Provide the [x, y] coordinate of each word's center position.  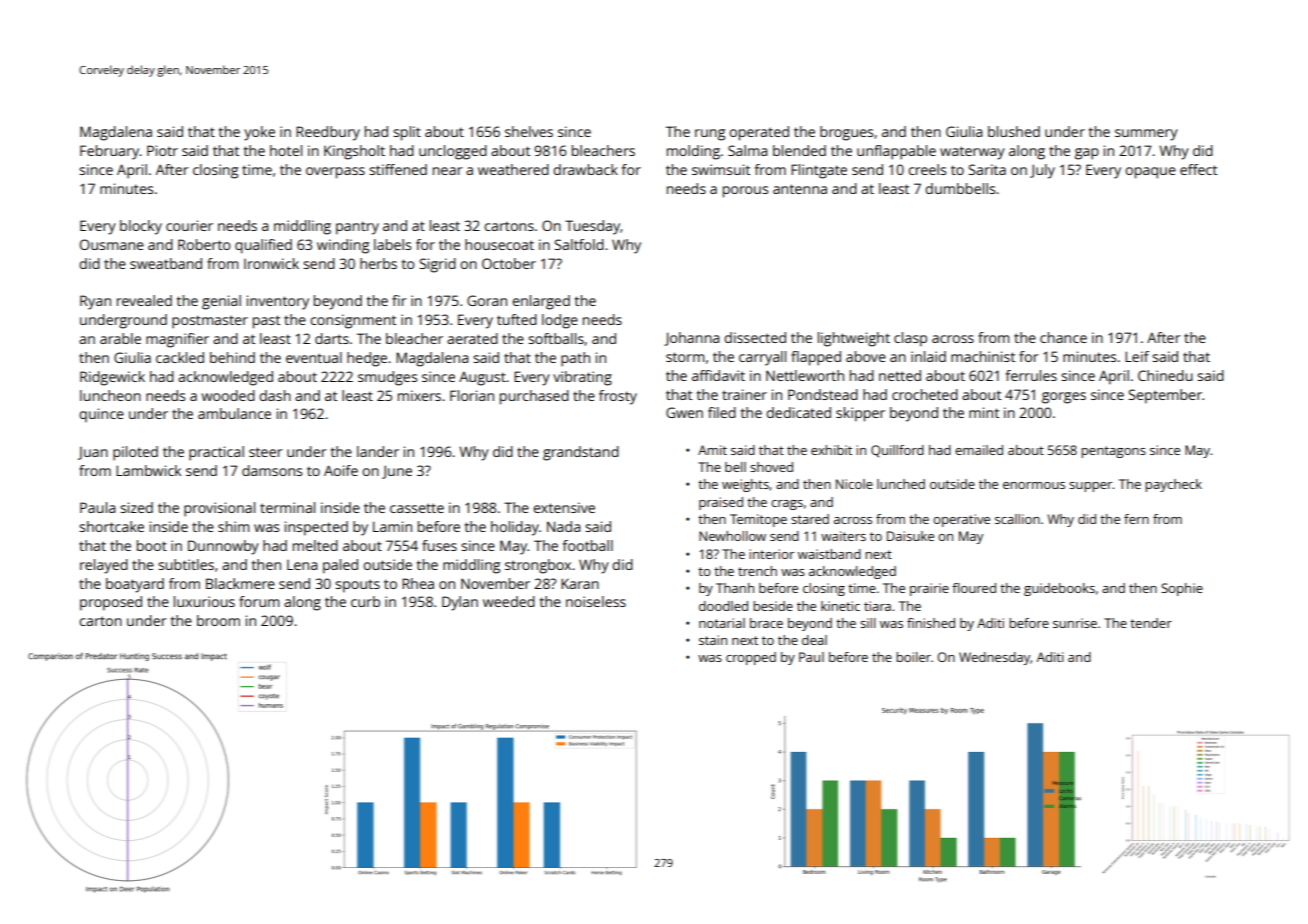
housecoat [499, 244]
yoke [259, 133]
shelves [529, 131]
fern [1136, 519]
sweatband [166, 263]
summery [1146, 135]
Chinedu [1165, 375]
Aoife [341, 470]
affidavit [718, 375]
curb [365, 601]
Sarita [987, 169]
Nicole [854, 484]
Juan [93, 453]
